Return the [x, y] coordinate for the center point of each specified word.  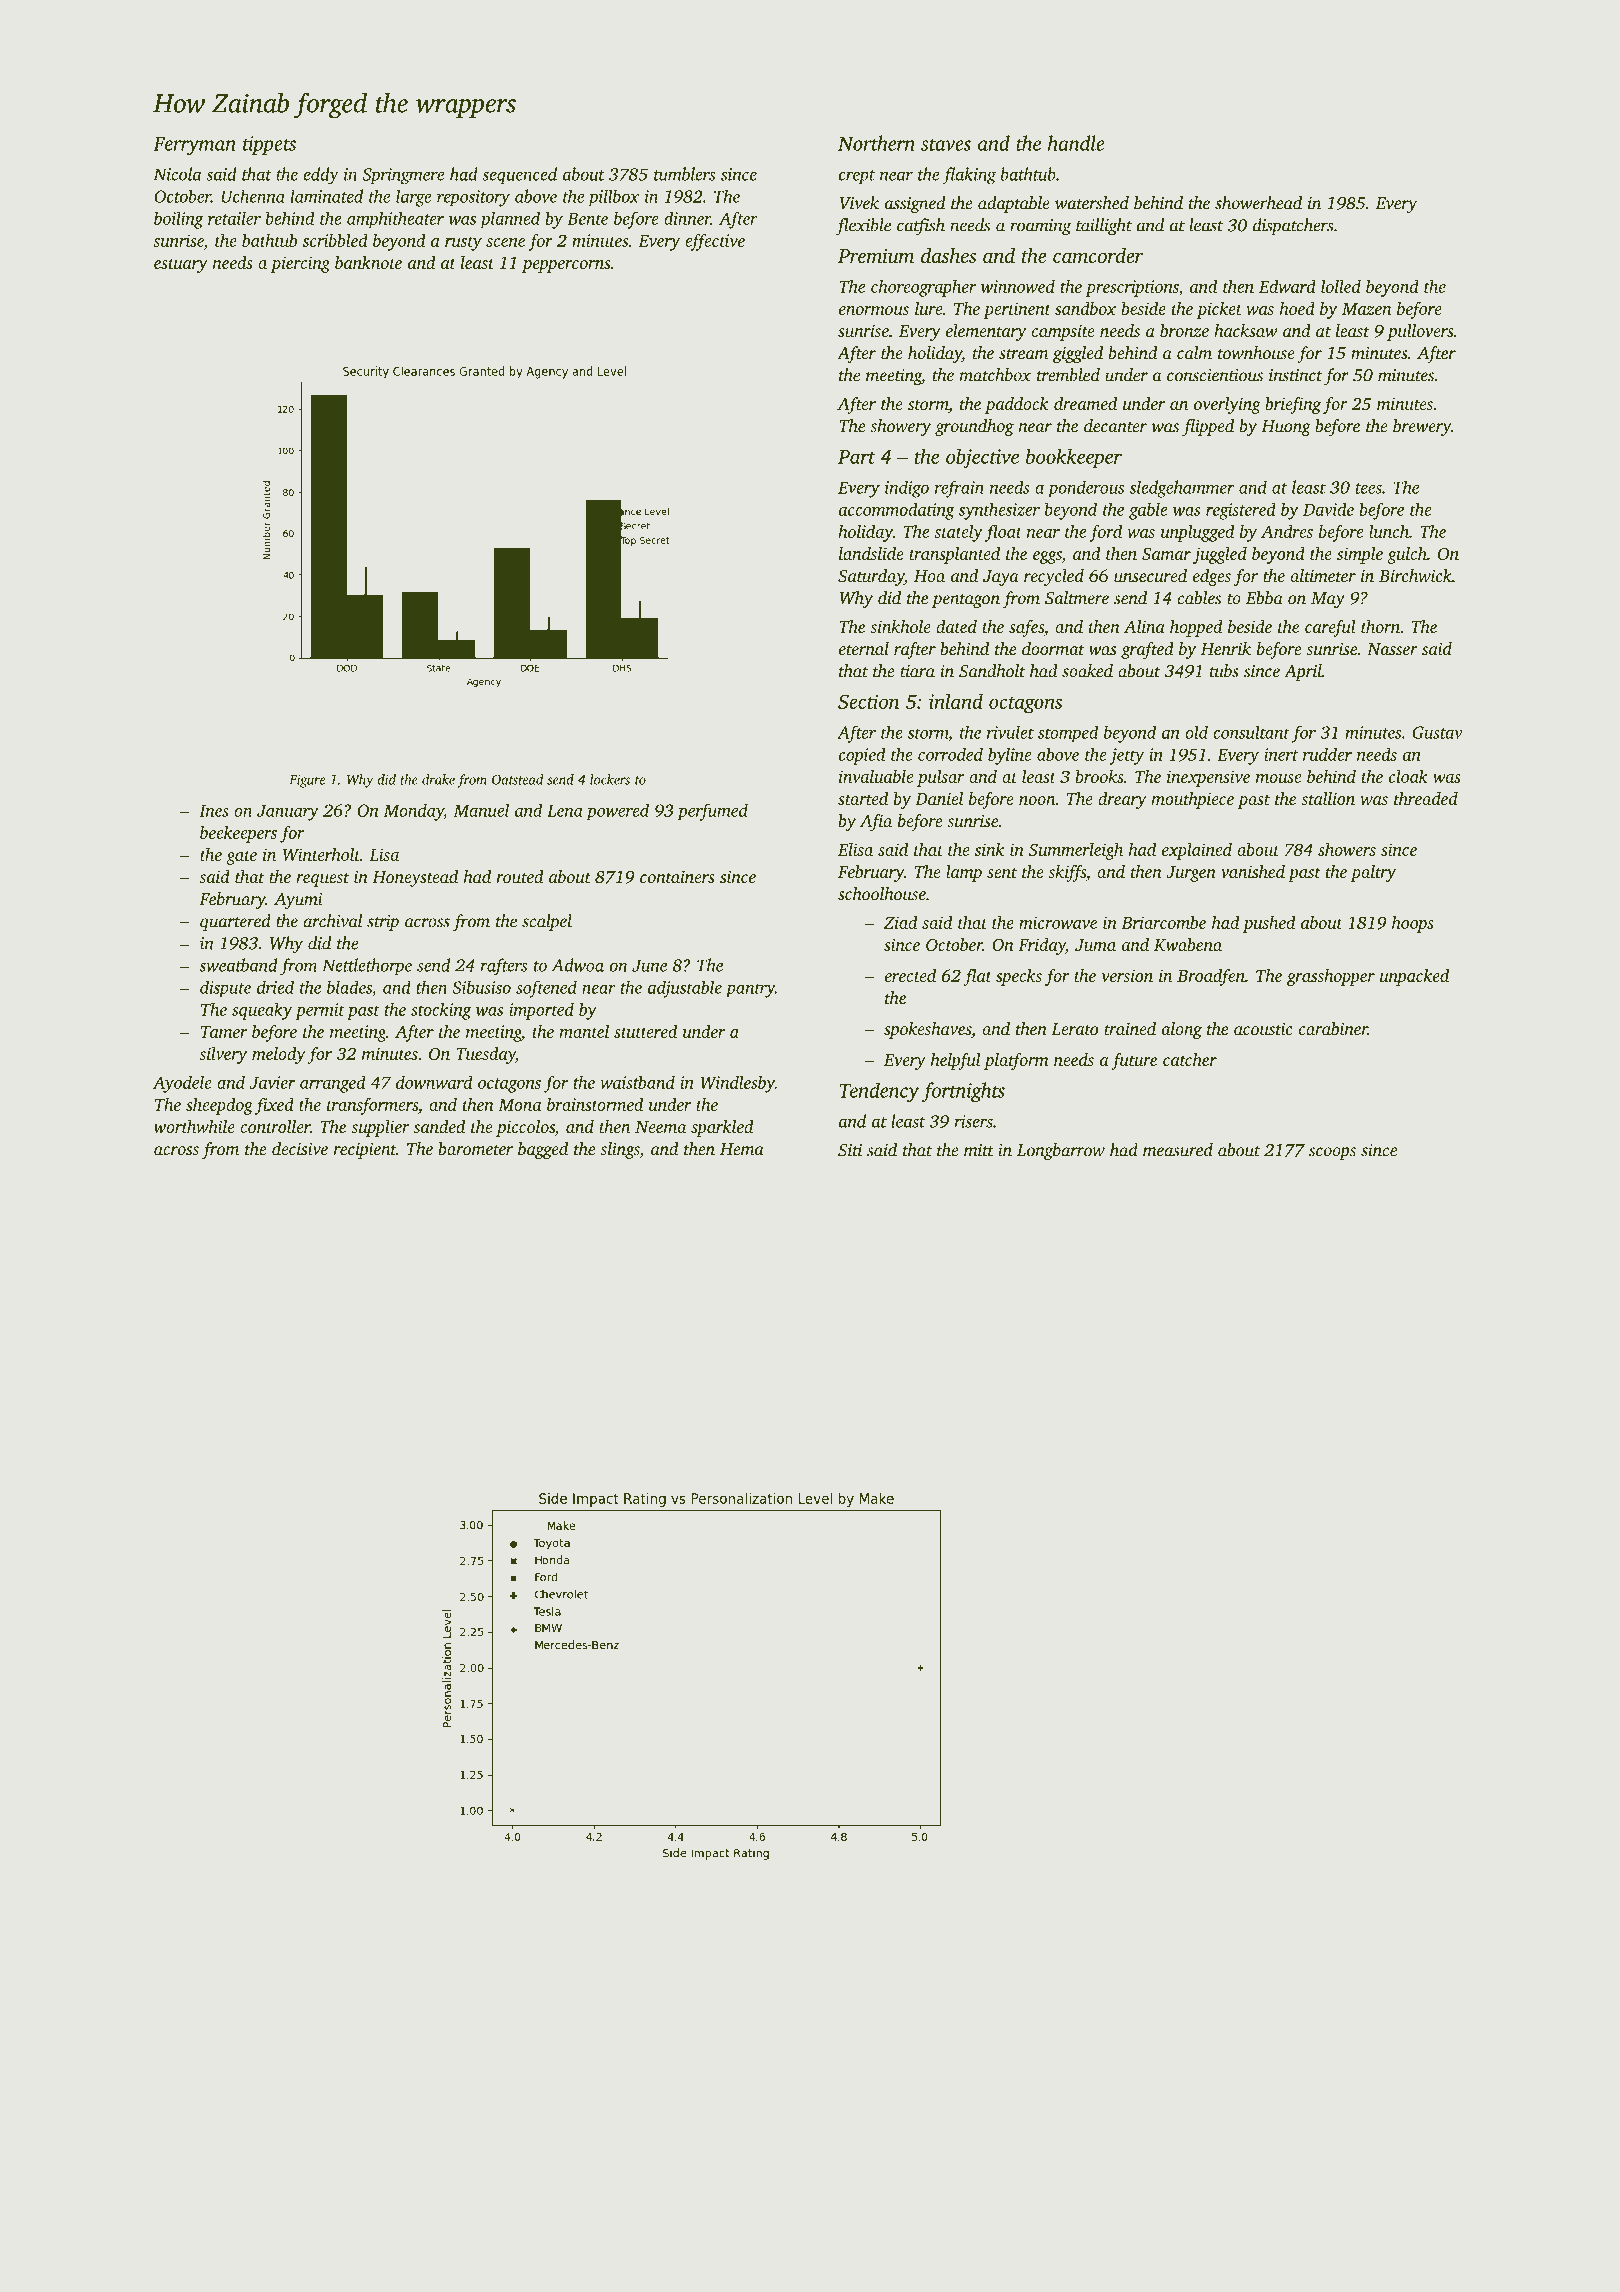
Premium [876, 255]
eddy [321, 176]
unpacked [1414, 977]
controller [275, 1126]
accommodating [897, 511]
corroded [950, 754]
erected [910, 975]
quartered [235, 922]
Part [856, 457]
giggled [1078, 354]
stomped [1068, 734]
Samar [1166, 553]
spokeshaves [927, 1030]
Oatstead [517, 779]
